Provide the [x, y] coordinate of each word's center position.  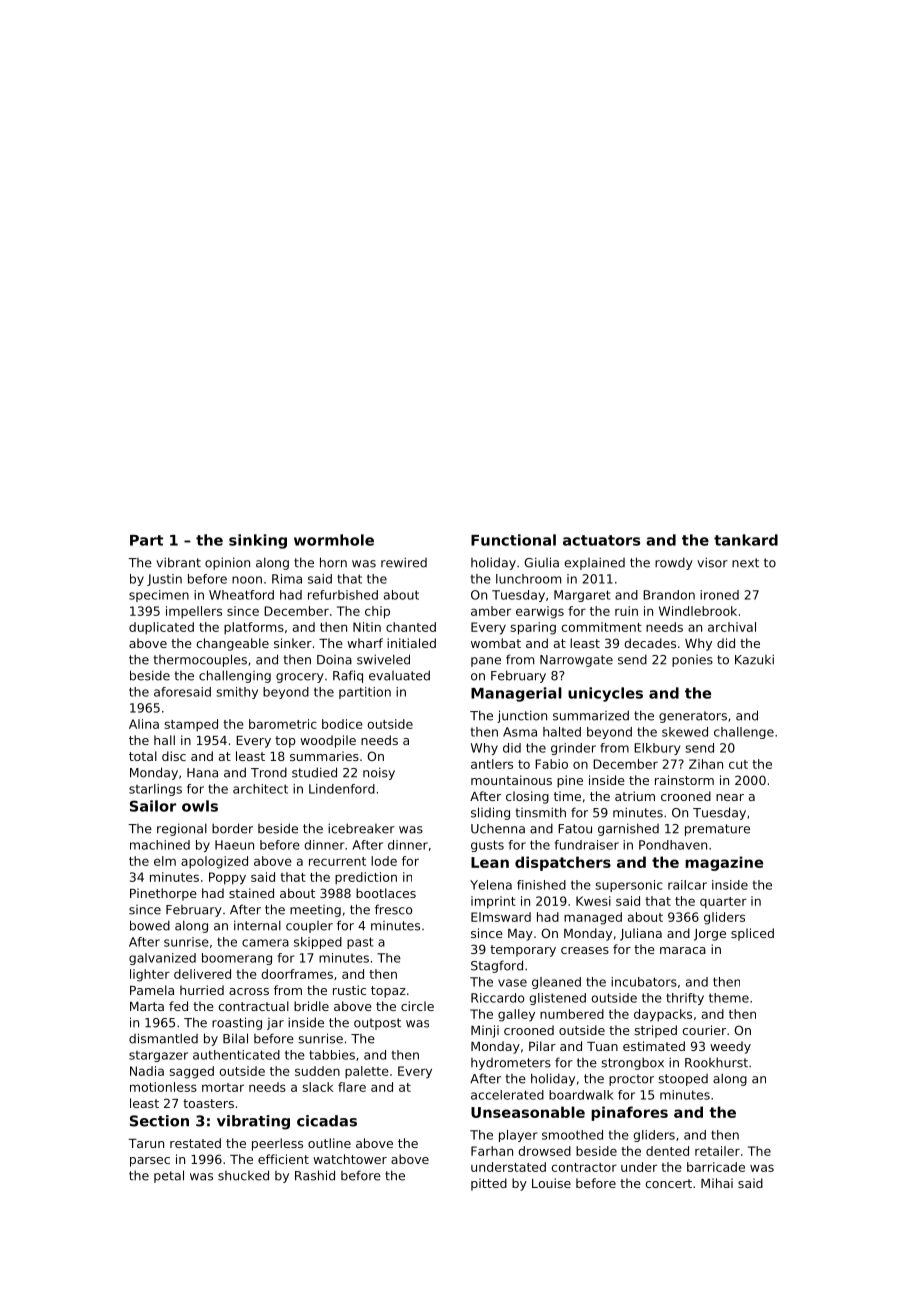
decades [650, 643]
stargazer [158, 1056]
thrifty [685, 999]
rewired [404, 562]
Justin [164, 580]
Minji [485, 1031]
